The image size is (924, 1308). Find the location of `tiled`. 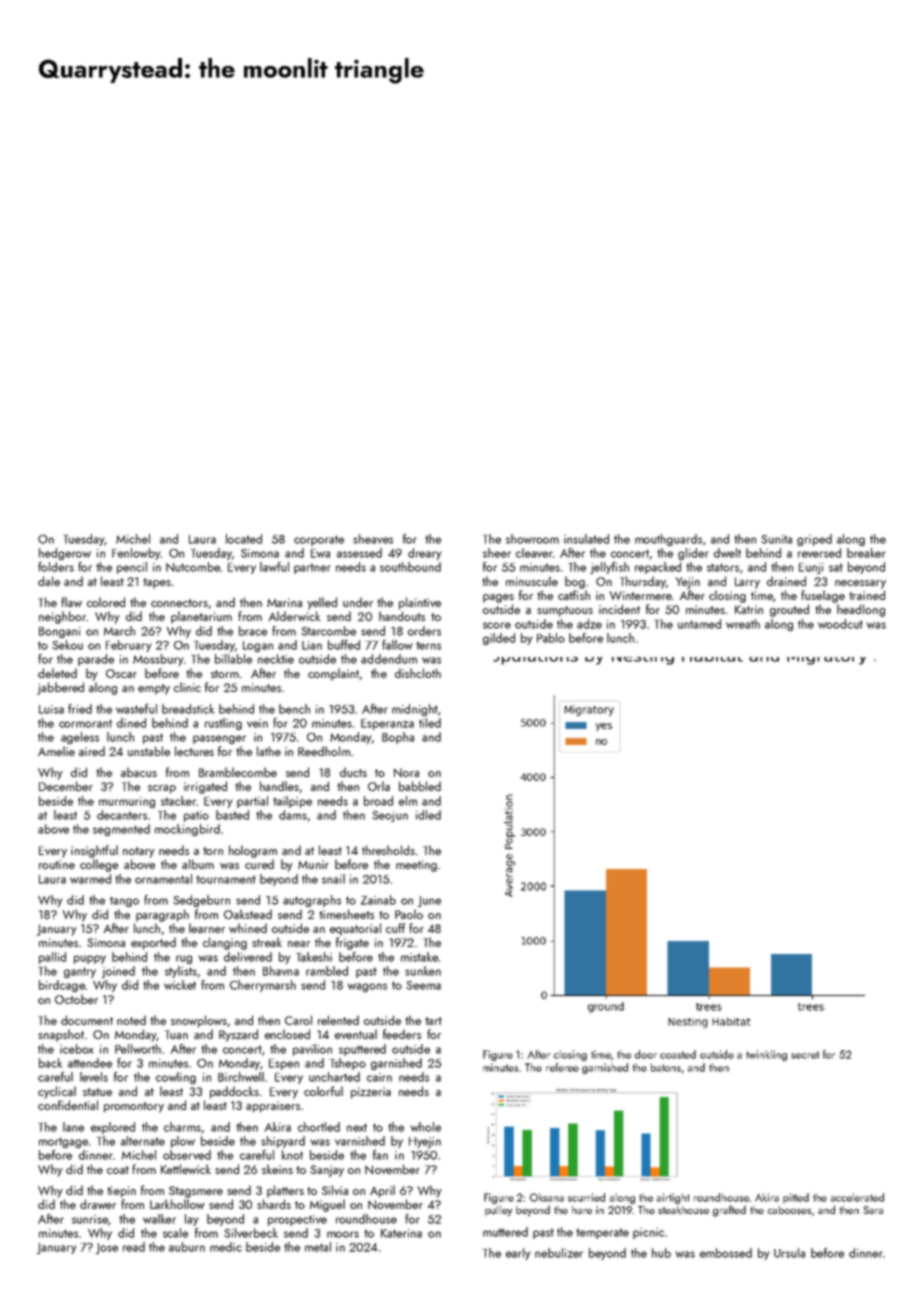

tiled is located at coordinates (430, 723).
